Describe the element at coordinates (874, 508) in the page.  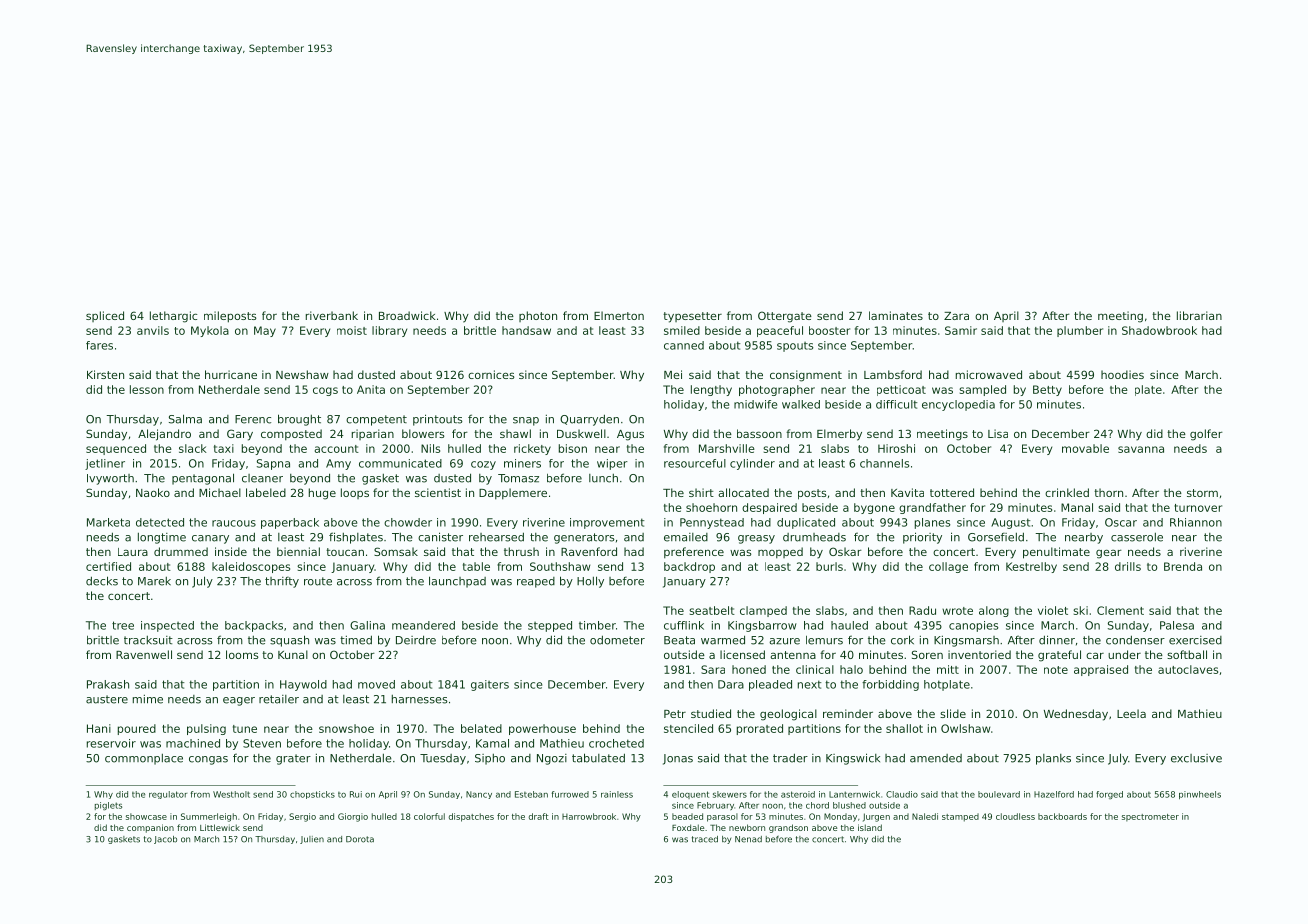
I see `bygone` at that location.
